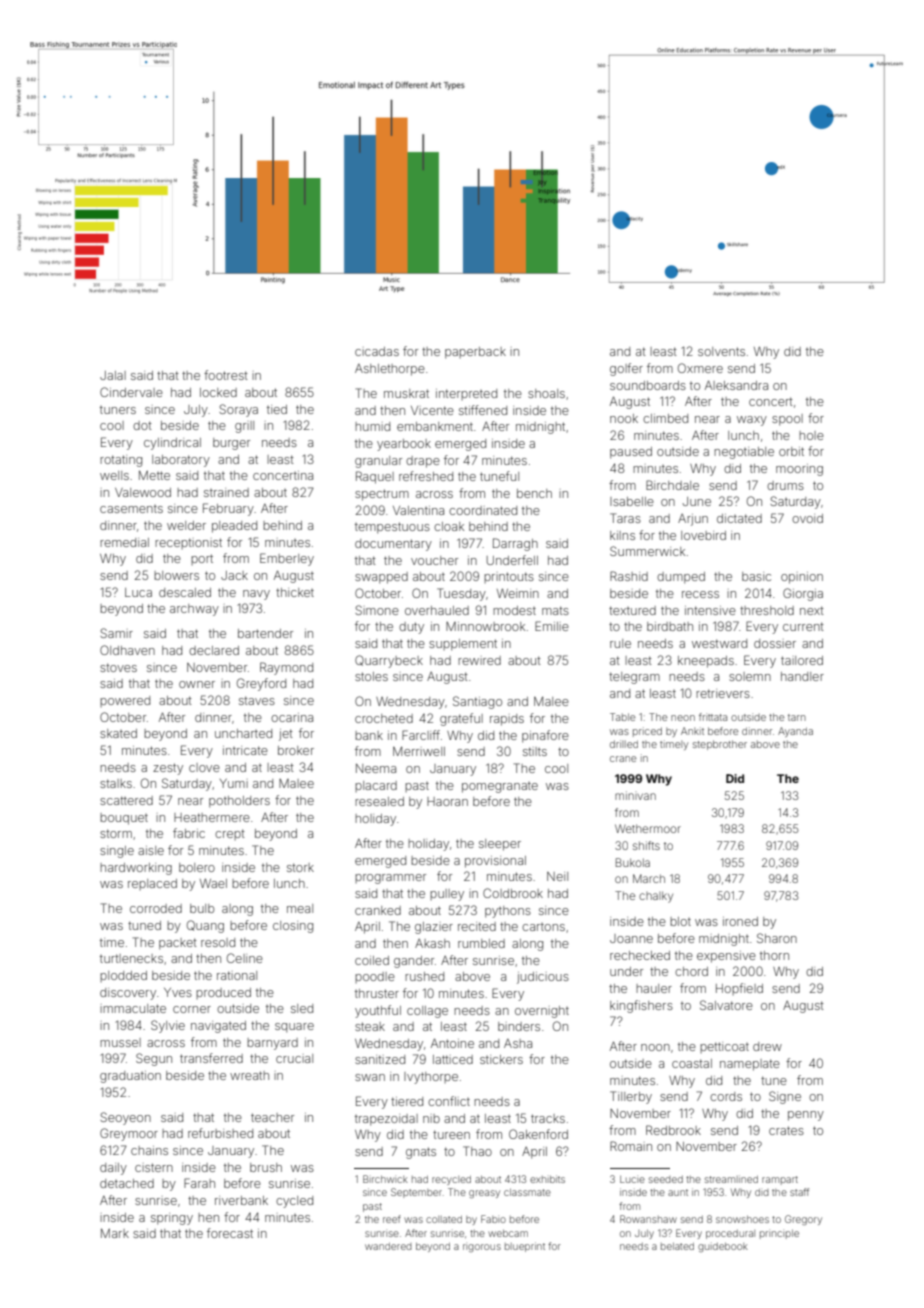 The height and width of the page is (1308, 924). Describe the element at coordinates (744, 453) in the page. I see `negotiable` at that location.
